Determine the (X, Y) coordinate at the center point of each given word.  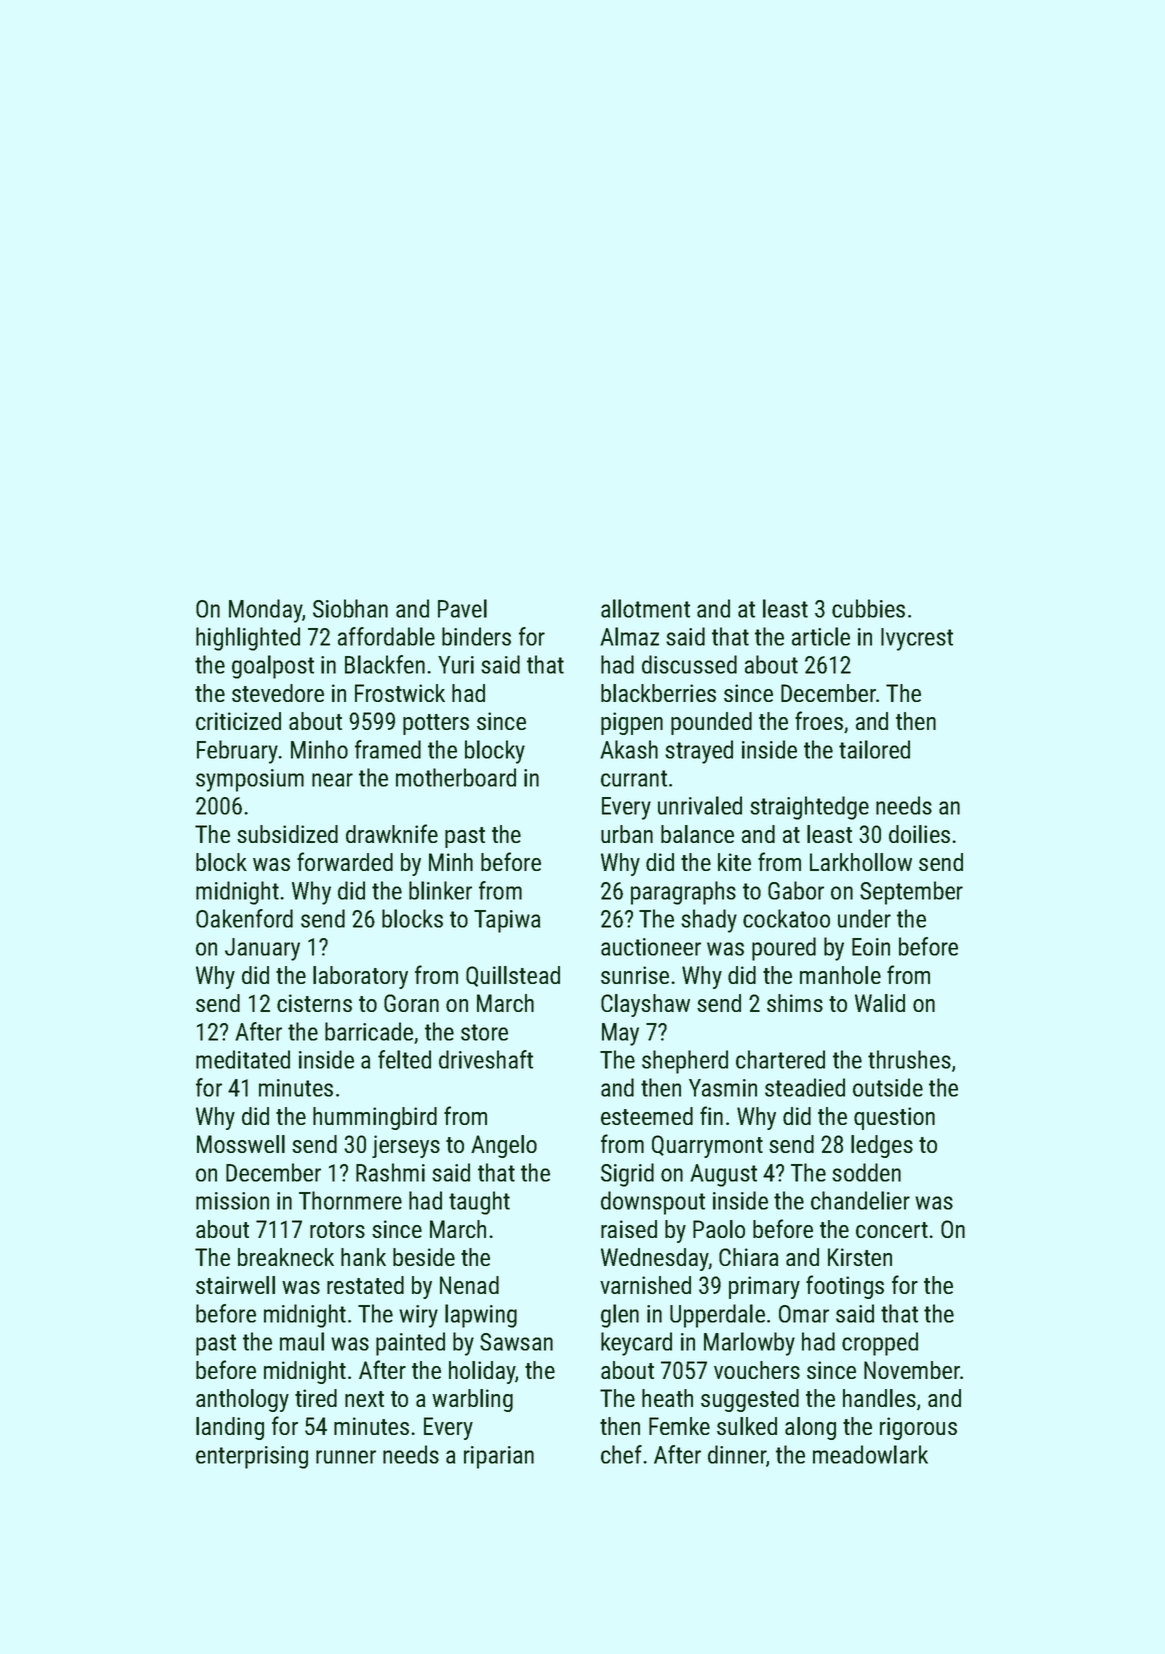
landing (230, 1428)
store (484, 1032)
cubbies (868, 608)
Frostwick (400, 693)
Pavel (462, 608)
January (262, 949)
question (894, 1118)
